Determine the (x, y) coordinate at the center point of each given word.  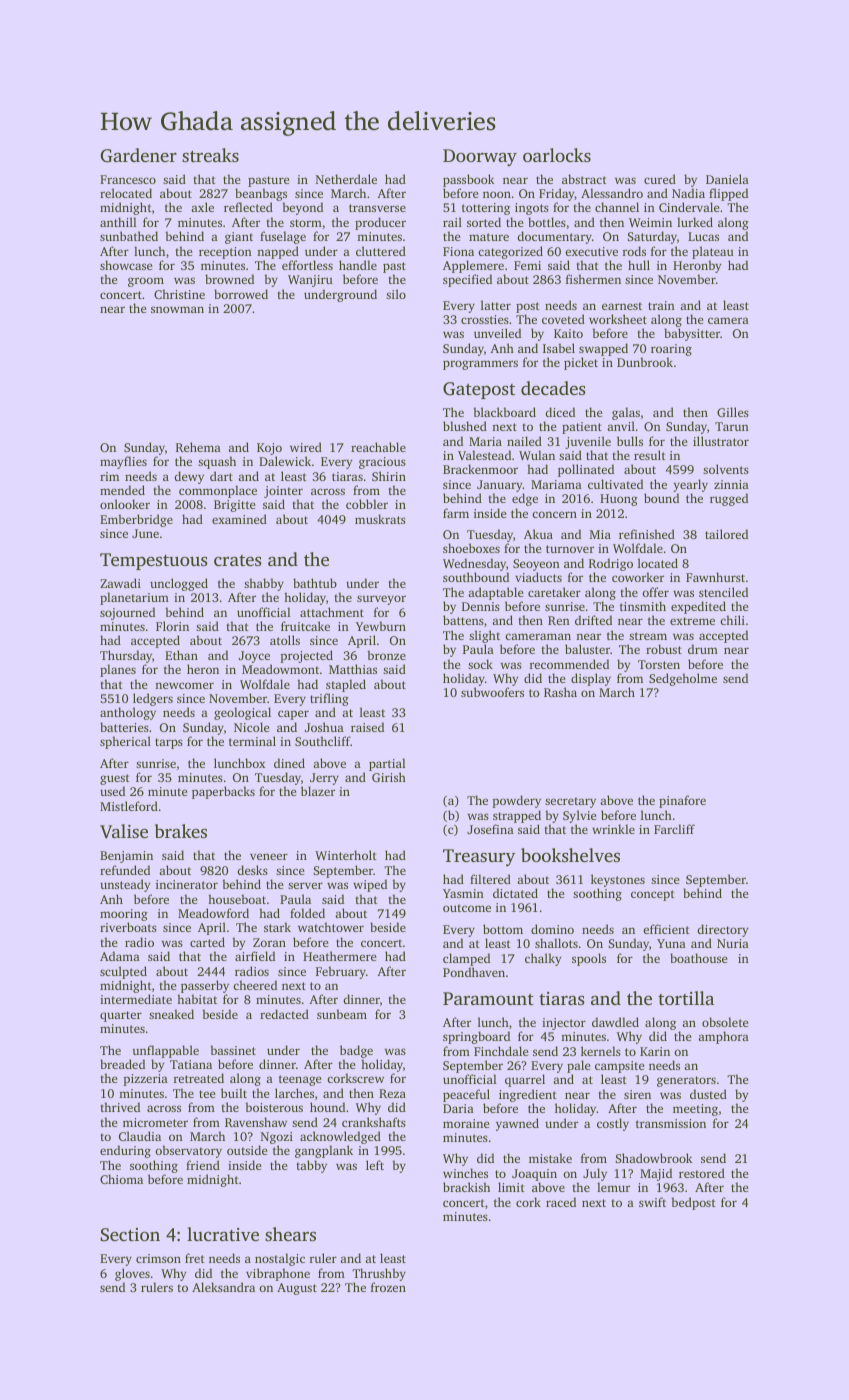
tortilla (686, 998)
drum (703, 649)
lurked (695, 222)
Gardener (139, 155)
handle (358, 265)
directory (722, 930)
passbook (469, 180)
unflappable (165, 1051)
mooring (124, 915)
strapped (517, 816)
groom (146, 282)
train (661, 305)
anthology (128, 713)
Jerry (324, 780)
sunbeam (342, 1014)
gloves (132, 1274)
